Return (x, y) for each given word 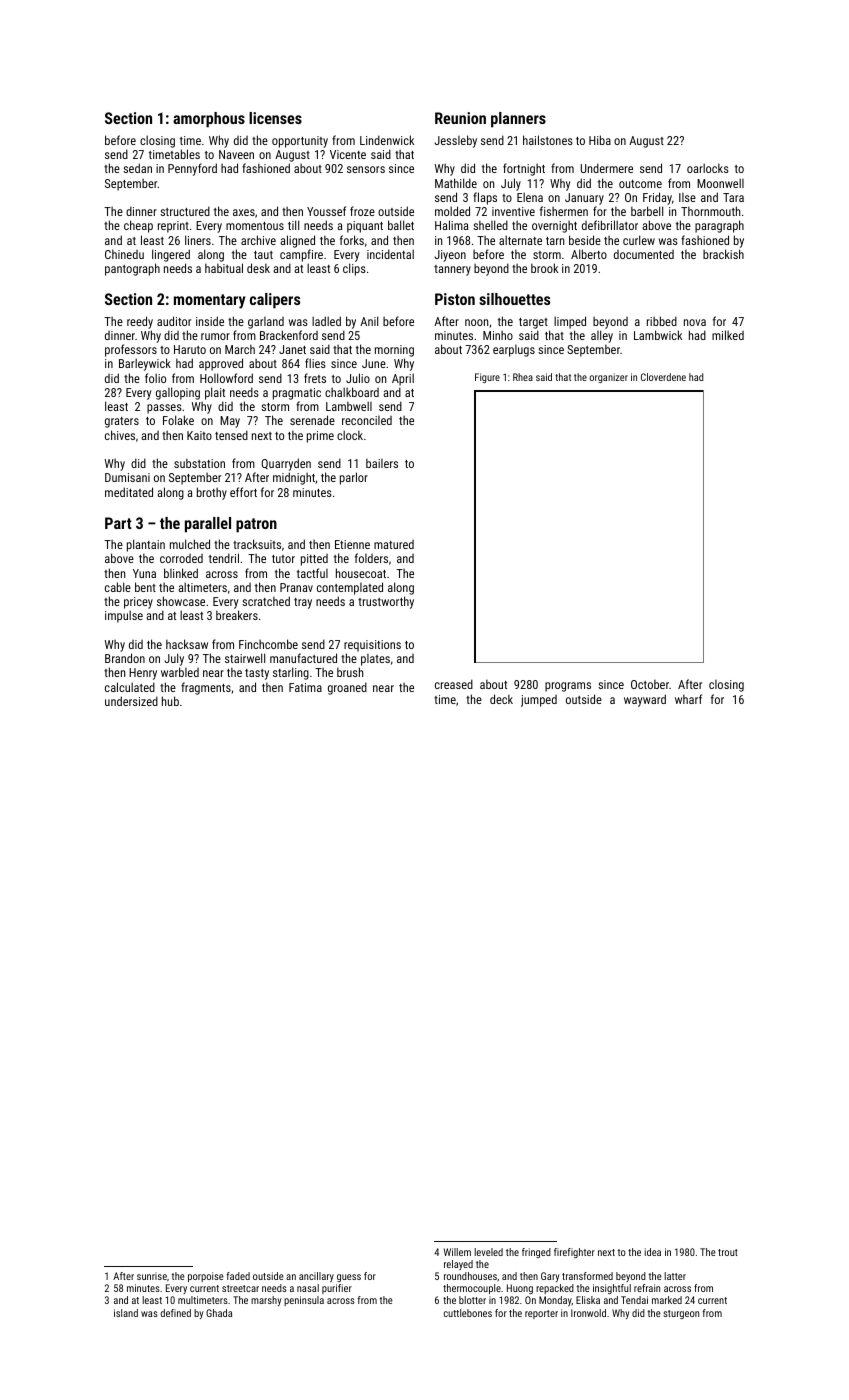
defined (176, 1313)
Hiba (600, 140)
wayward (645, 700)
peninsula (304, 1301)
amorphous (209, 120)
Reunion (460, 118)
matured (394, 544)
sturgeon (681, 1314)
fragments (206, 688)
